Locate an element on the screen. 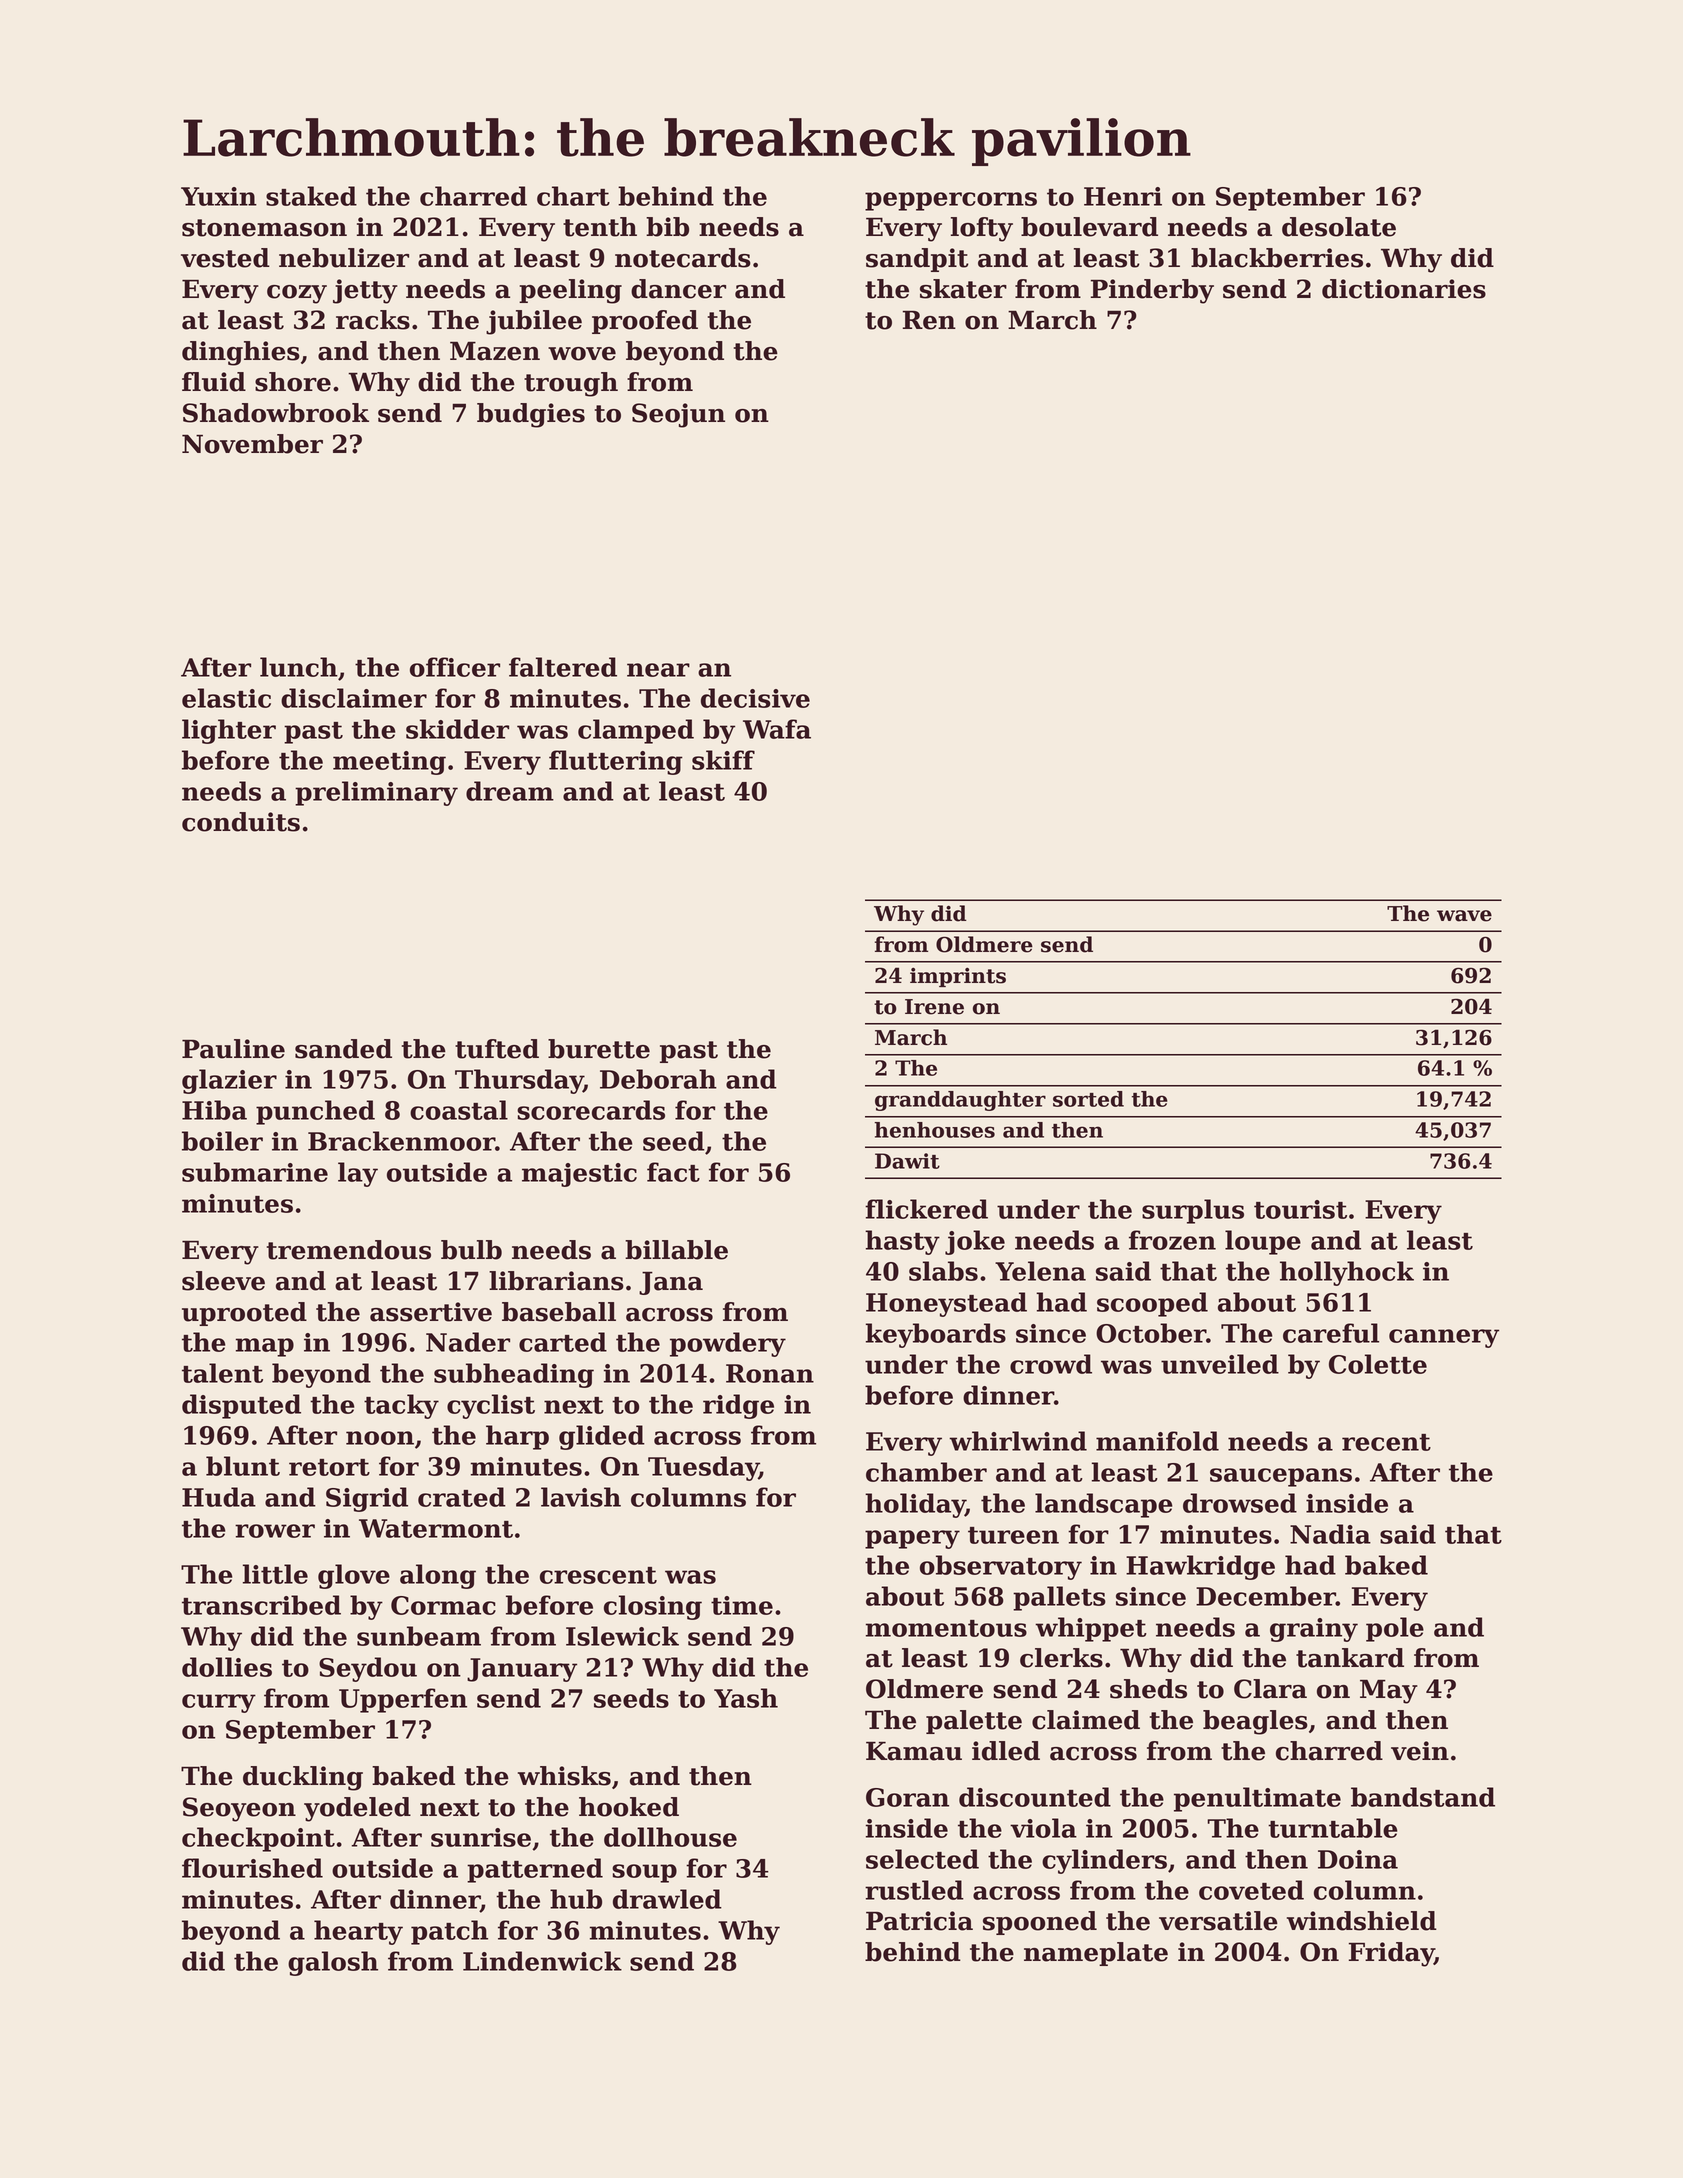  Seojun is located at coordinates (678, 415).
